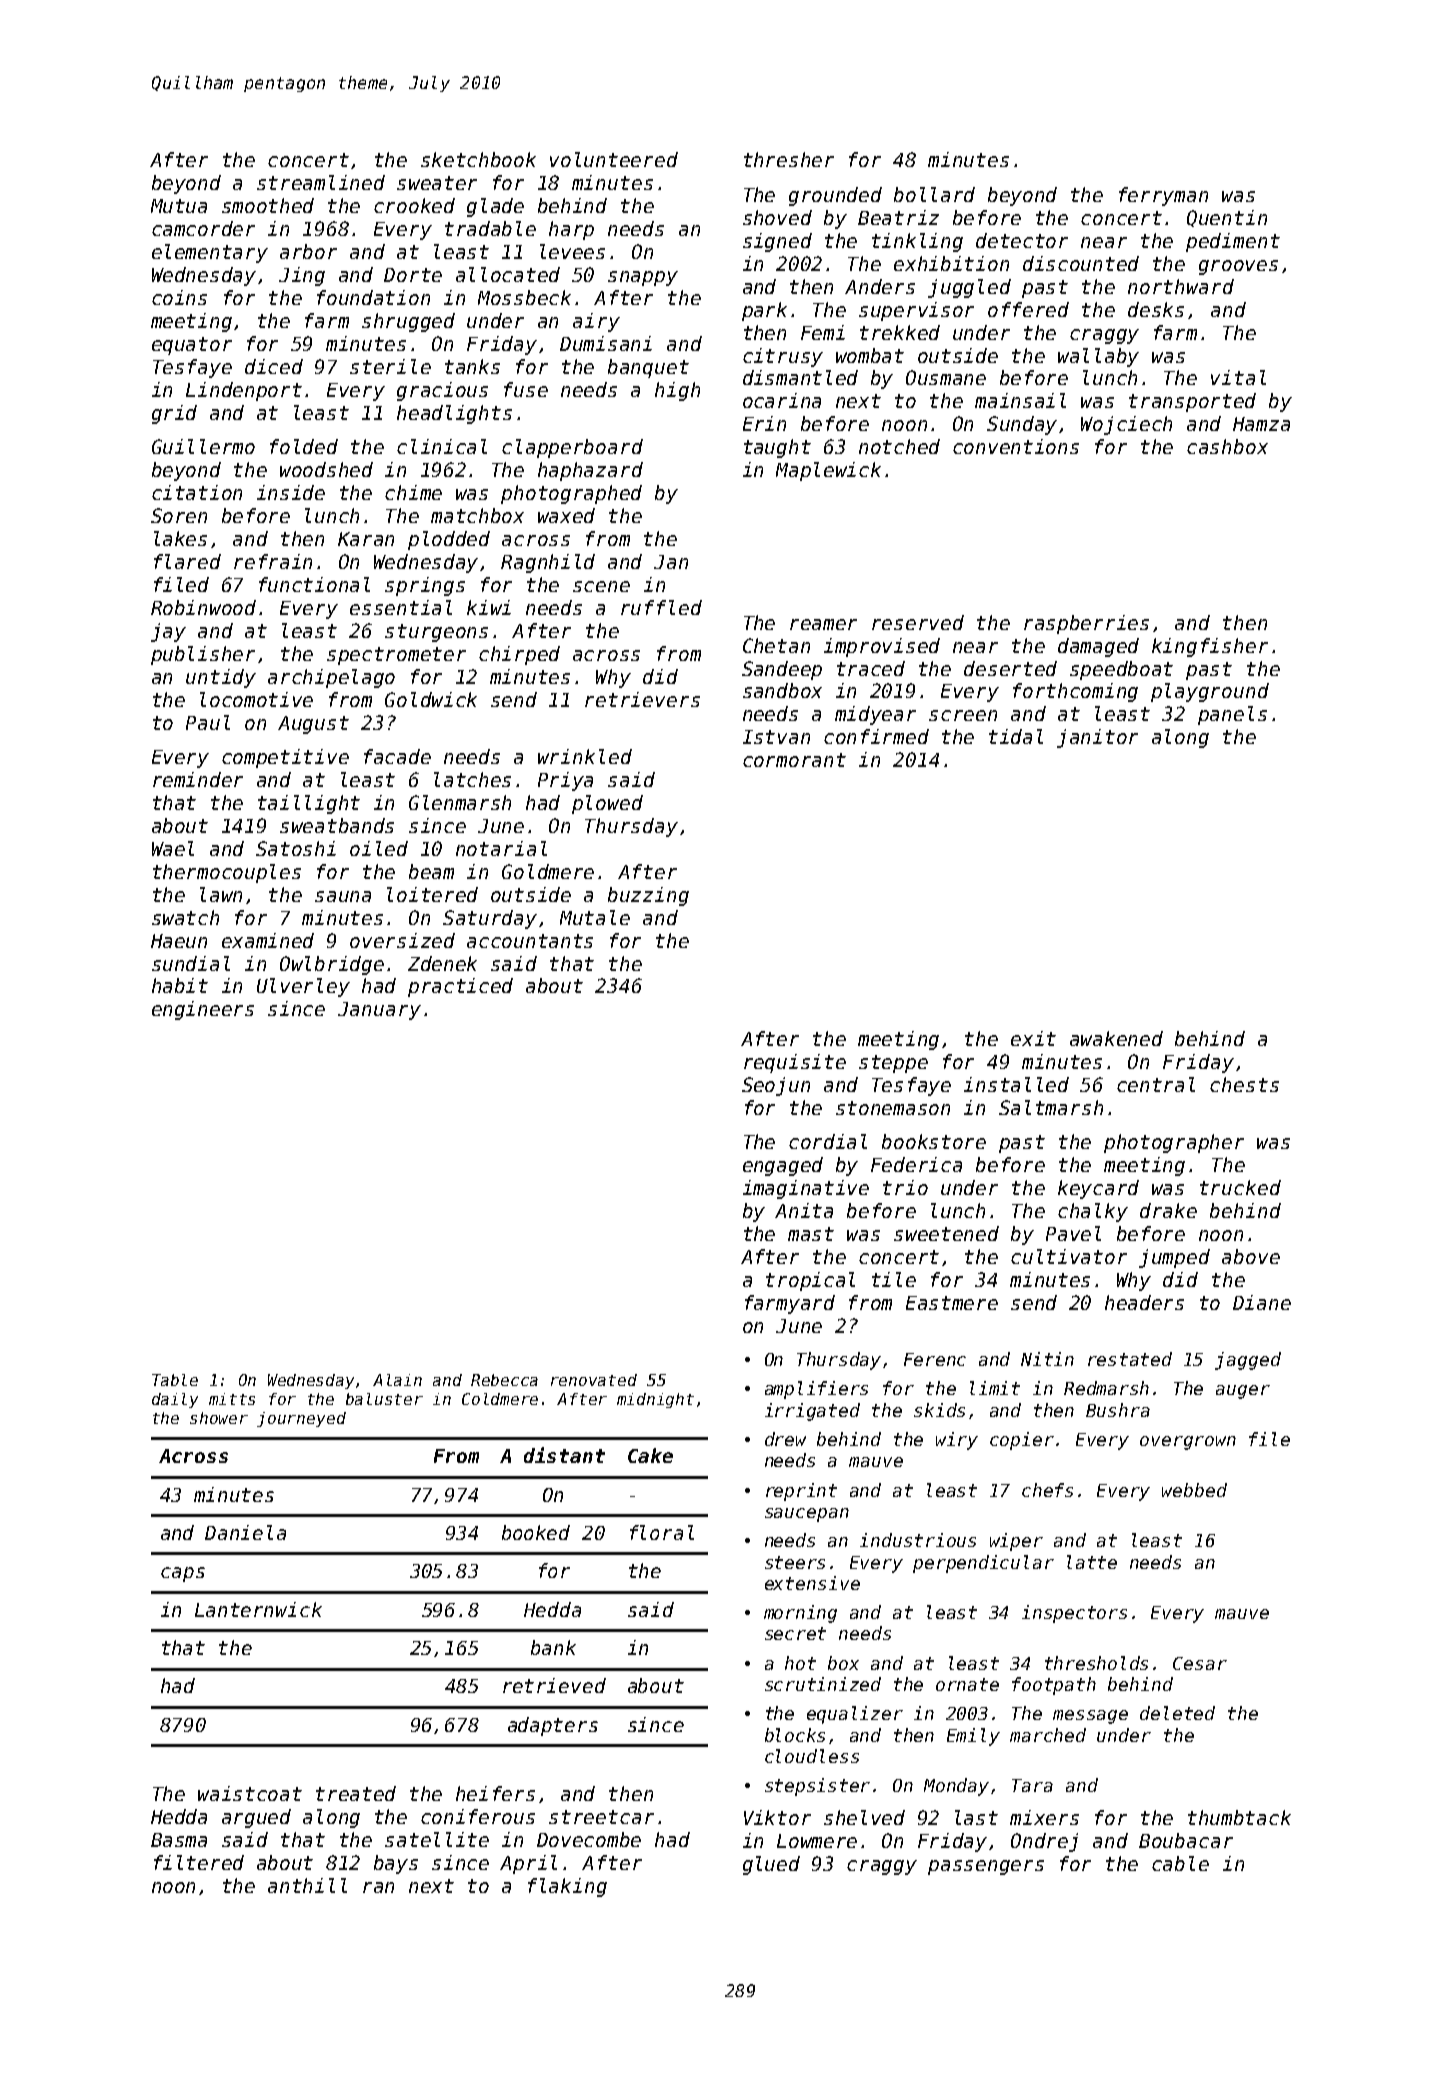 The image size is (1450, 2100). I want to click on ferryman, so click(1163, 196).
